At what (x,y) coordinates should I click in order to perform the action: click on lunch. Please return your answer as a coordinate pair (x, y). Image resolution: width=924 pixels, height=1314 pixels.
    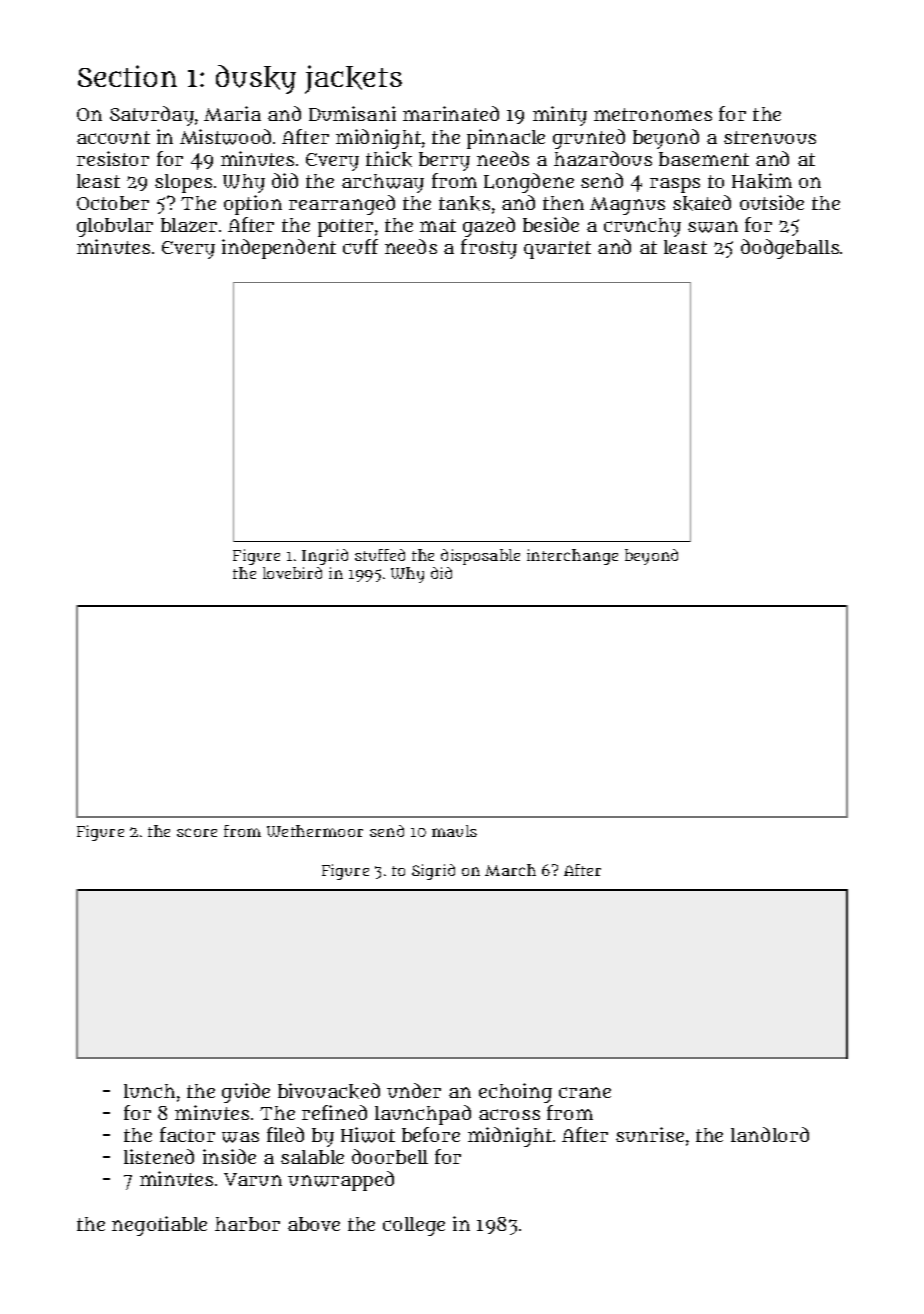
    Looking at the image, I should click on (149, 1091).
